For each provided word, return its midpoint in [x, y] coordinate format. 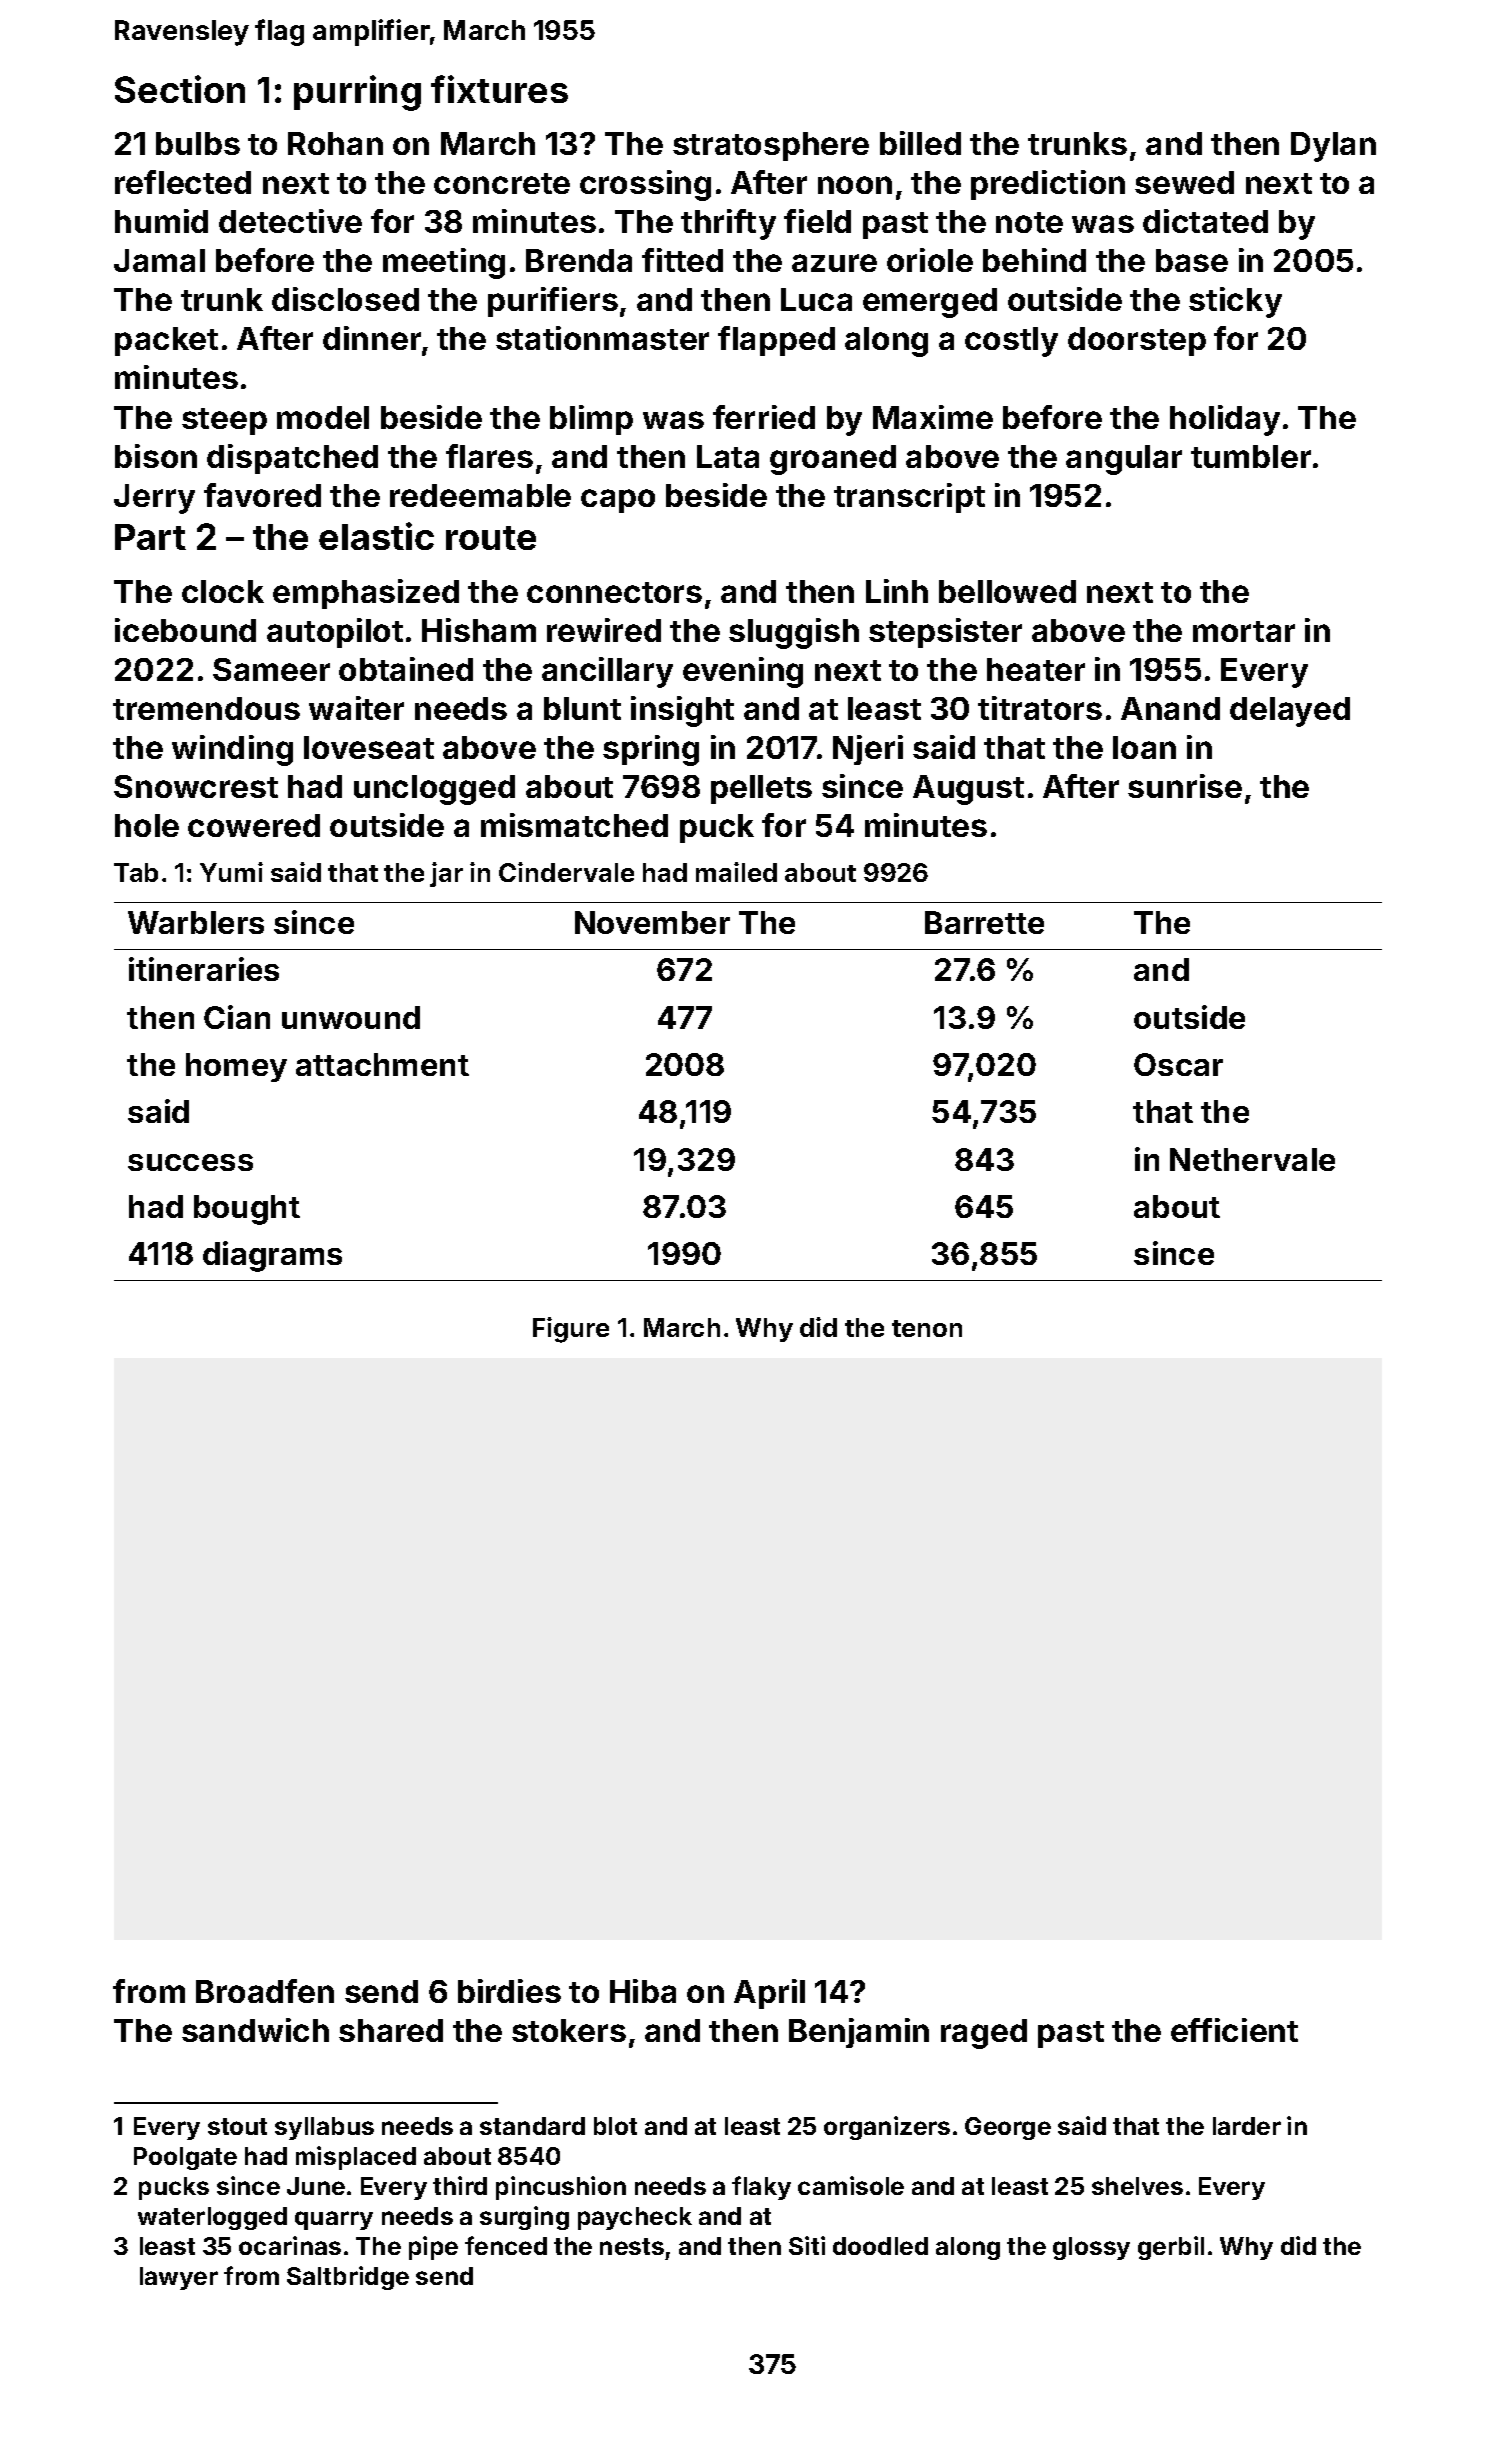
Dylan [1333, 147]
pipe [433, 2248]
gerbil [1171, 2248]
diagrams [272, 1256]
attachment [382, 1064]
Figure [571, 1330]
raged [984, 2034]
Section [180, 89]
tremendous [206, 708]
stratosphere [771, 146]
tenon [927, 1328]
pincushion [561, 2188]
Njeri [868, 750]
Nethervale [1252, 1159]
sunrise [1185, 786]
